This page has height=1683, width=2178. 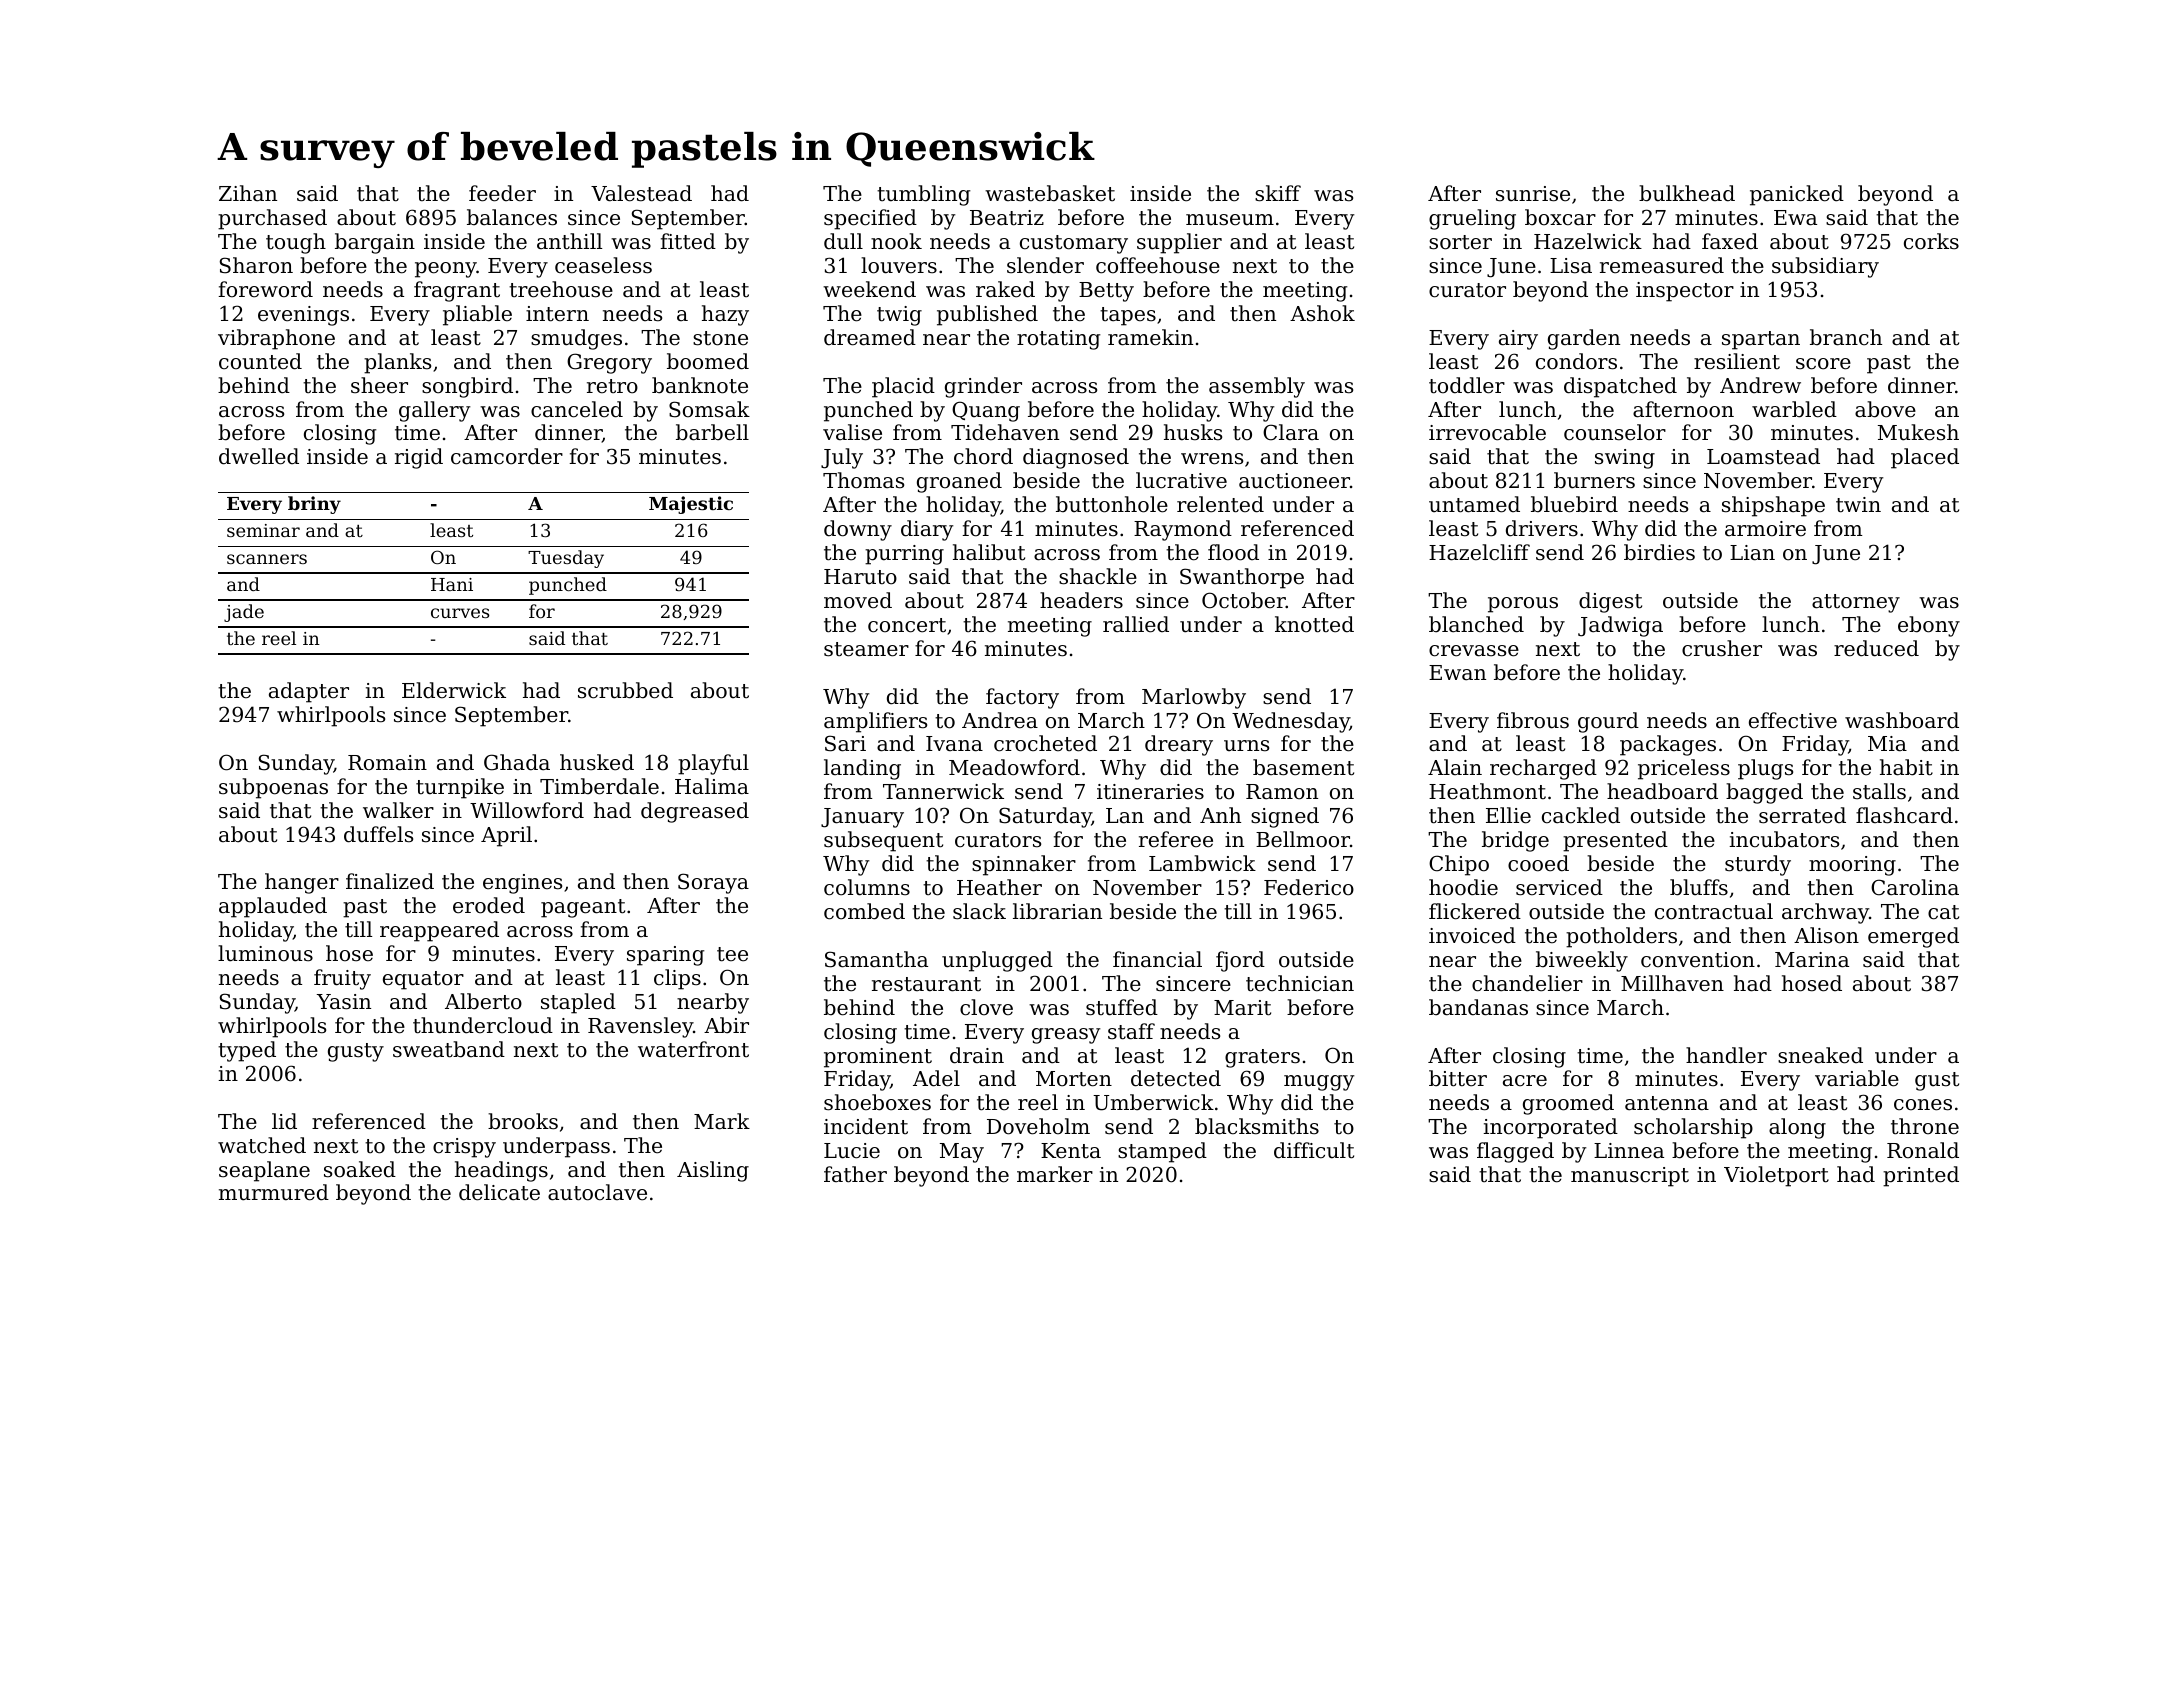 I want to click on Tuesday, so click(x=566, y=559).
